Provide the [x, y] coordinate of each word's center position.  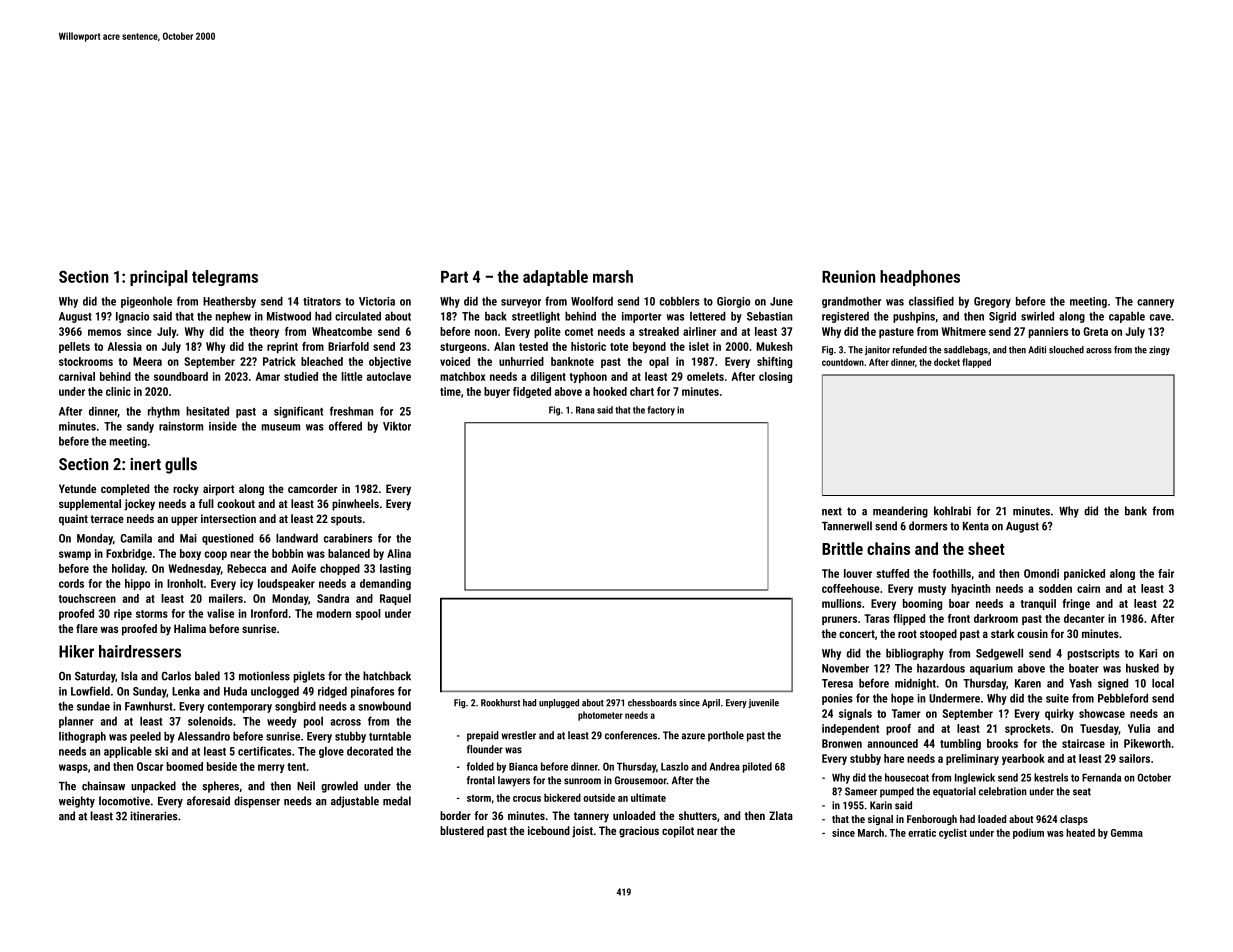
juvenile [763, 703]
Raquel [395, 599]
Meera [147, 361]
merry [271, 768]
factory [661, 411]
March [871, 832]
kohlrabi [952, 511]
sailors [1134, 758]
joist [582, 832]
